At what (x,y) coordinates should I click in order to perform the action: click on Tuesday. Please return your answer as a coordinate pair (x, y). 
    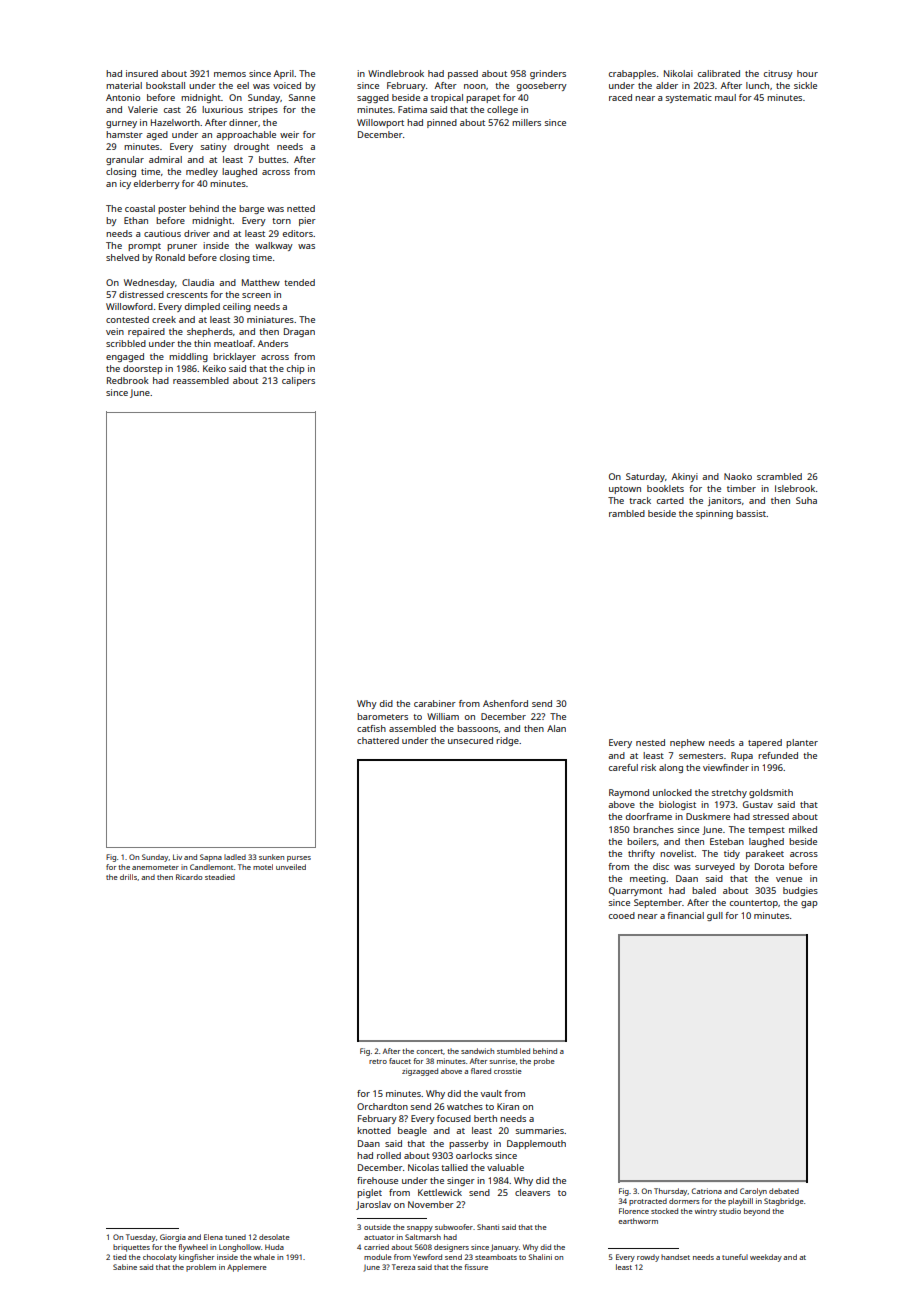
    Looking at the image, I should click on (141, 1238).
